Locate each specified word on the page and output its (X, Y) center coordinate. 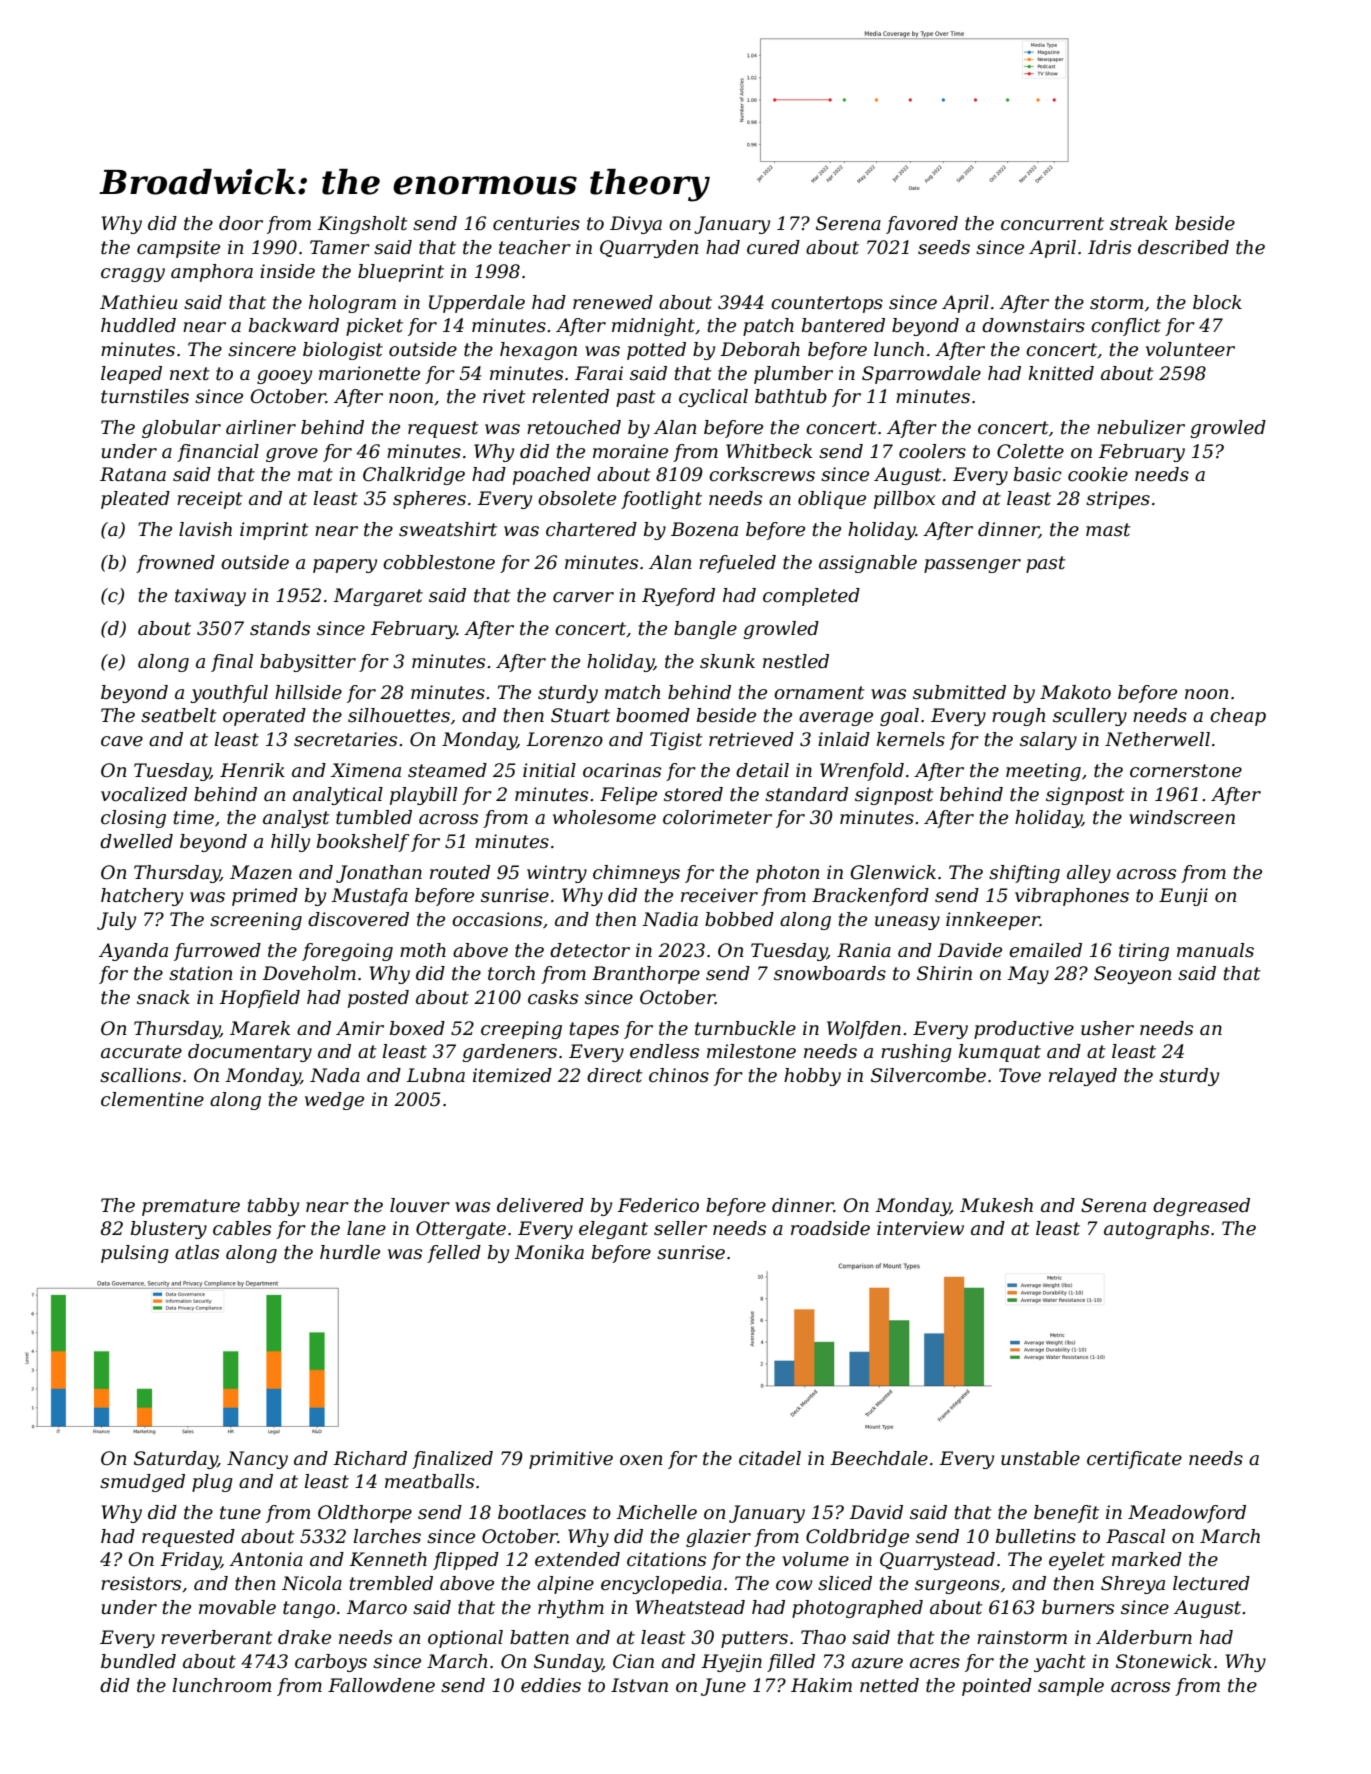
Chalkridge (414, 476)
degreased (1201, 1207)
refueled (737, 564)
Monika (549, 1252)
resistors (141, 1583)
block (1217, 302)
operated (264, 717)
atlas (197, 1252)
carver (583, 597)
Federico (658, 1205)
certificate (1134, 1460)
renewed (613, 302)
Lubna (435, 1075)
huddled (138, 325)
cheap (1238, 717)
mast (1108, 530)
